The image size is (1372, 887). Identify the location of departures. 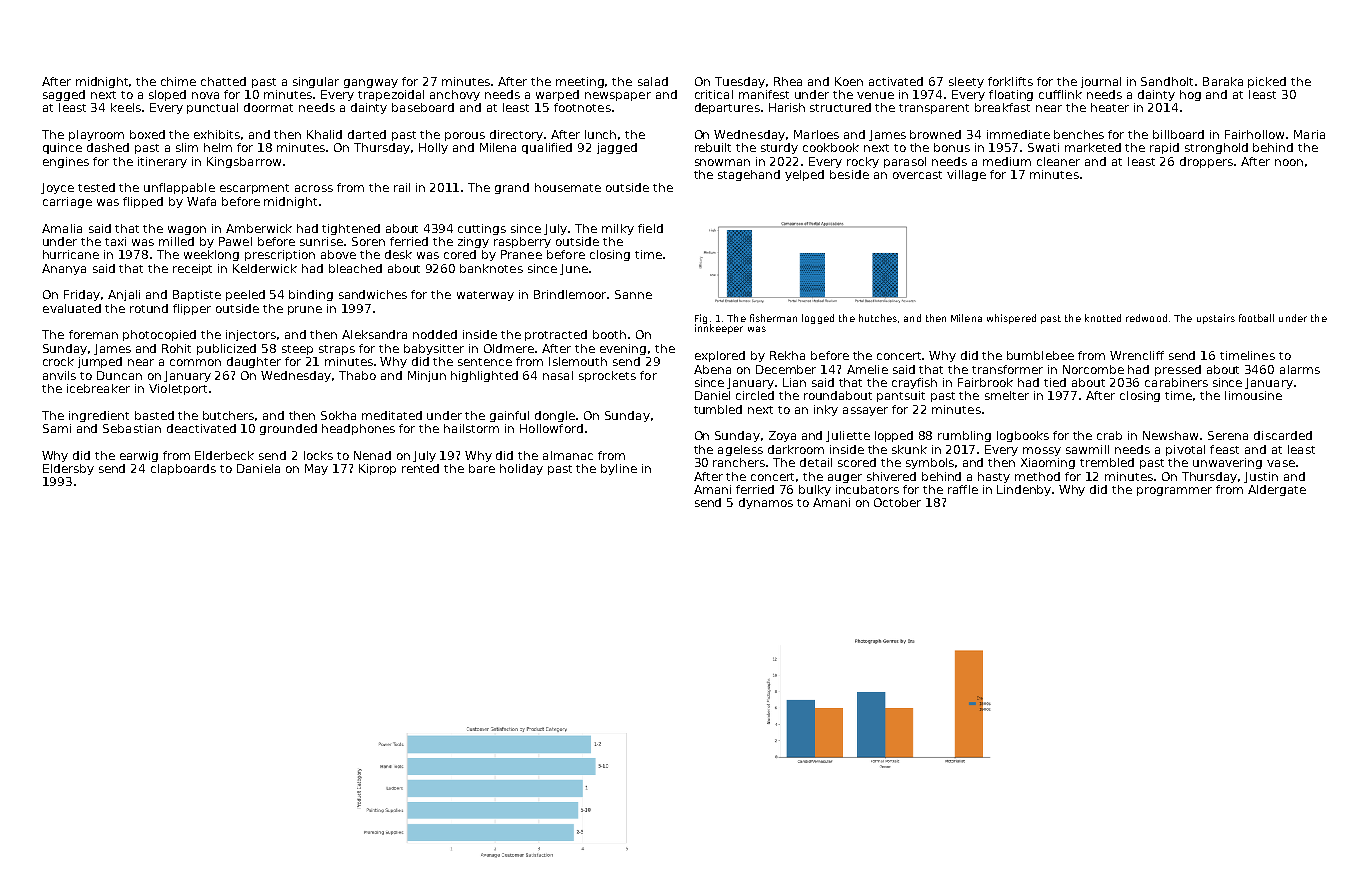
(727, 108).
